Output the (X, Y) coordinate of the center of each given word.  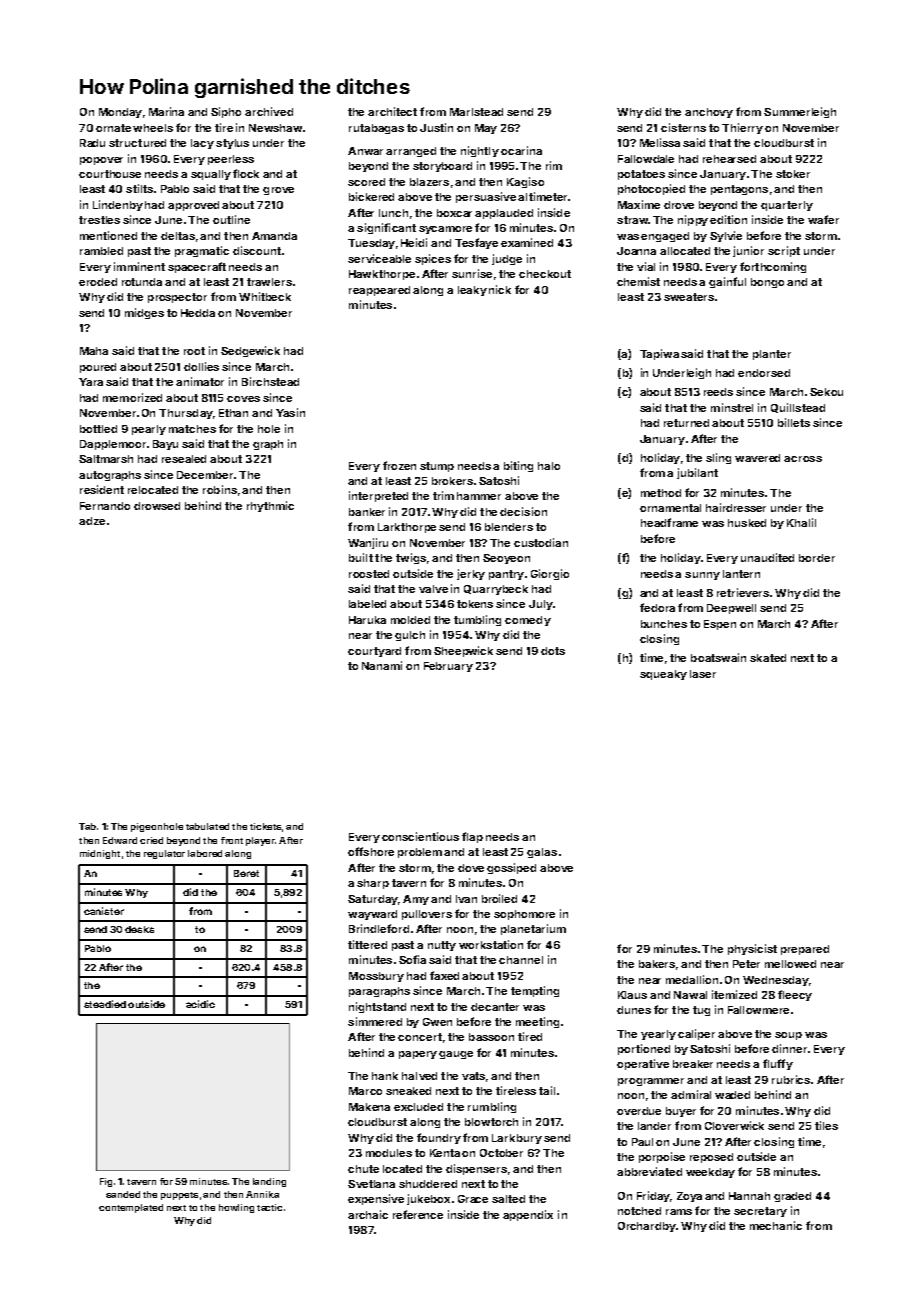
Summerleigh (800, 112)
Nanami (382, 665)
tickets (265, 826)
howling (236, 1208)
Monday (120, 113)
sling (718, 458)
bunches (664, 624)
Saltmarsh (106, 459)
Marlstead (476, 112)
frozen (399, 465)
